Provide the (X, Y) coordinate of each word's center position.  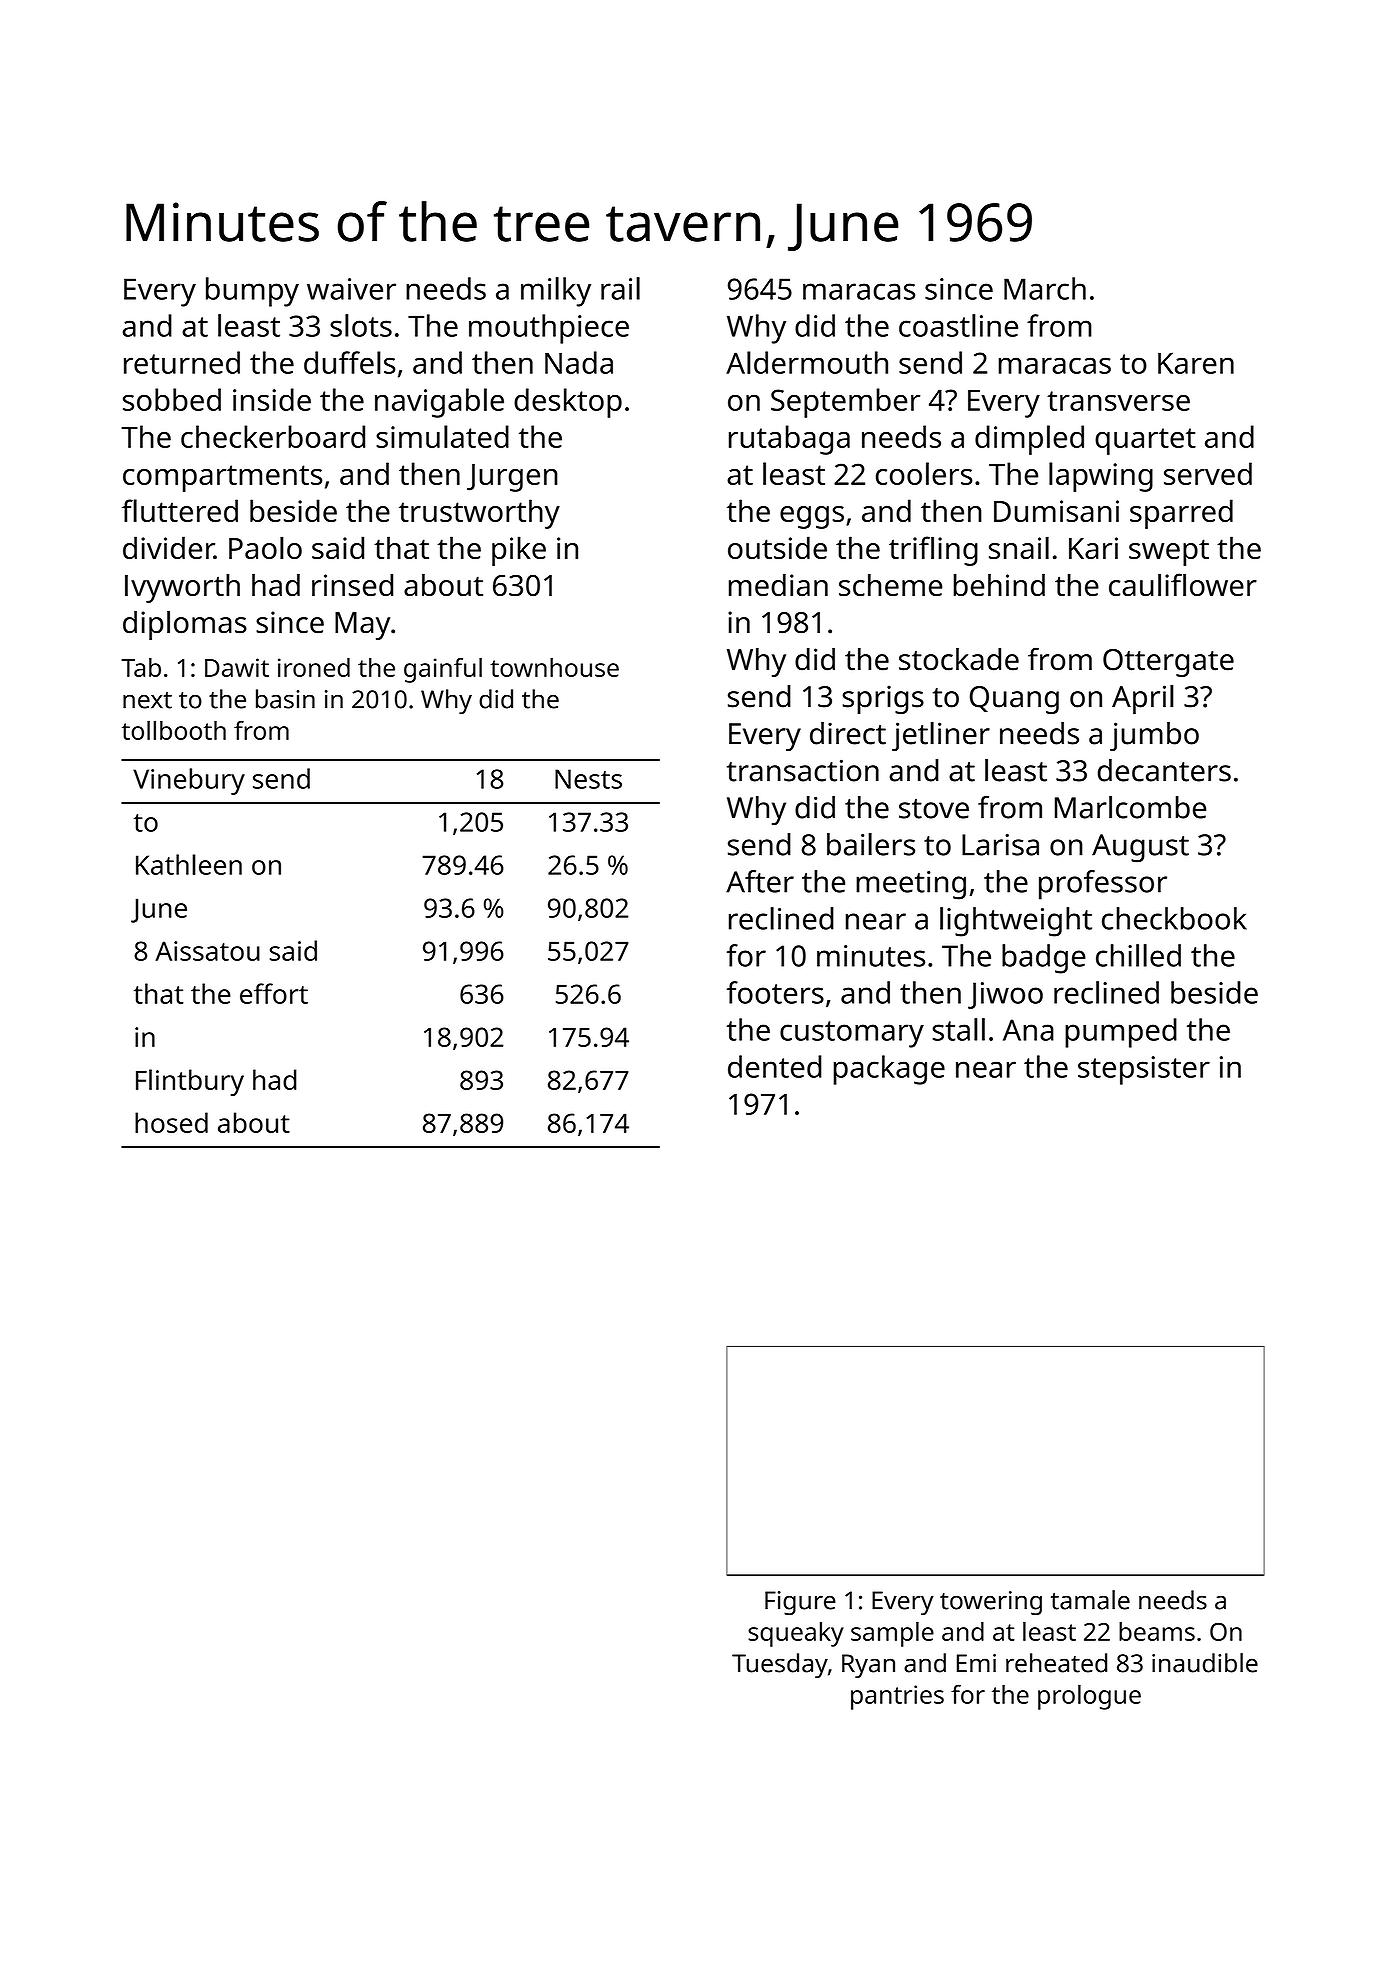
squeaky (796, 1634)
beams (1157, 1631)
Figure (800, 1603)
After (760, 881)
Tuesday (780, 1665)
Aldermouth (807, 362)
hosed (171, 1122)
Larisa (1000, 845)
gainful (443, 670)
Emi (976, 1663)
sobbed (172, 399)
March (1045, 288)
